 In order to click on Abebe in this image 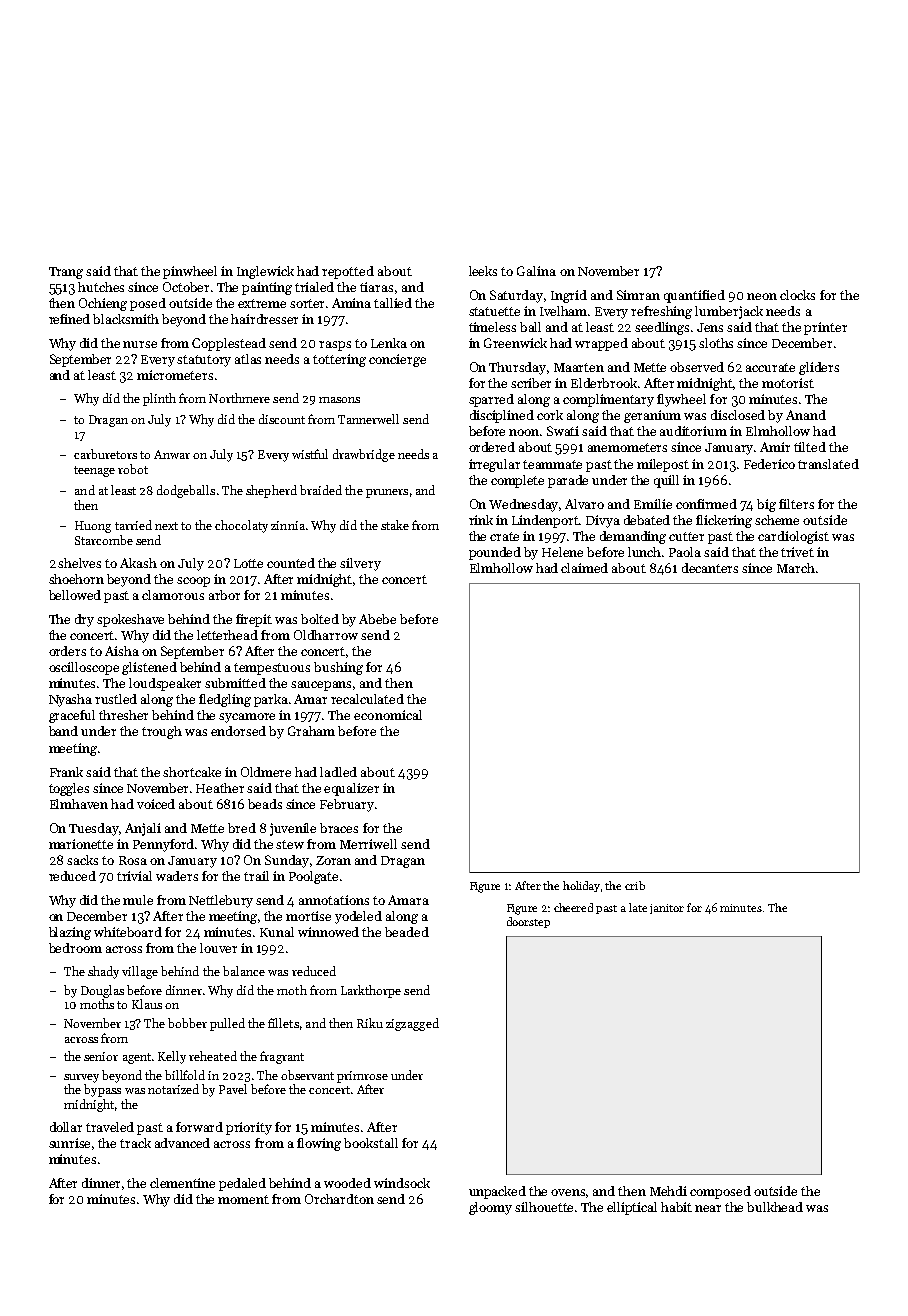, I will do `click(377, 619)`.
